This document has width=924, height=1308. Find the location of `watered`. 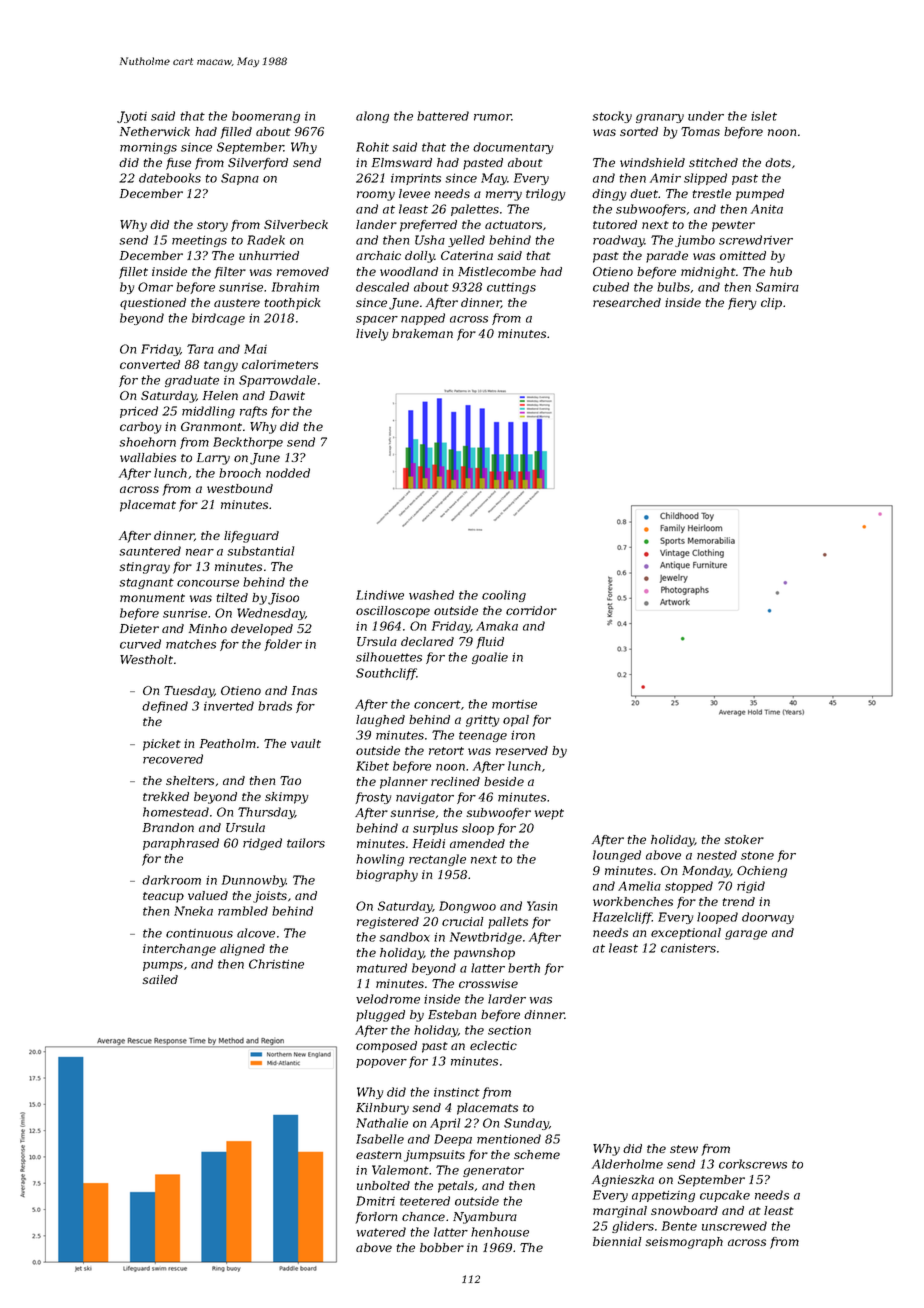

watered is located at coordinates (381, 1232).
